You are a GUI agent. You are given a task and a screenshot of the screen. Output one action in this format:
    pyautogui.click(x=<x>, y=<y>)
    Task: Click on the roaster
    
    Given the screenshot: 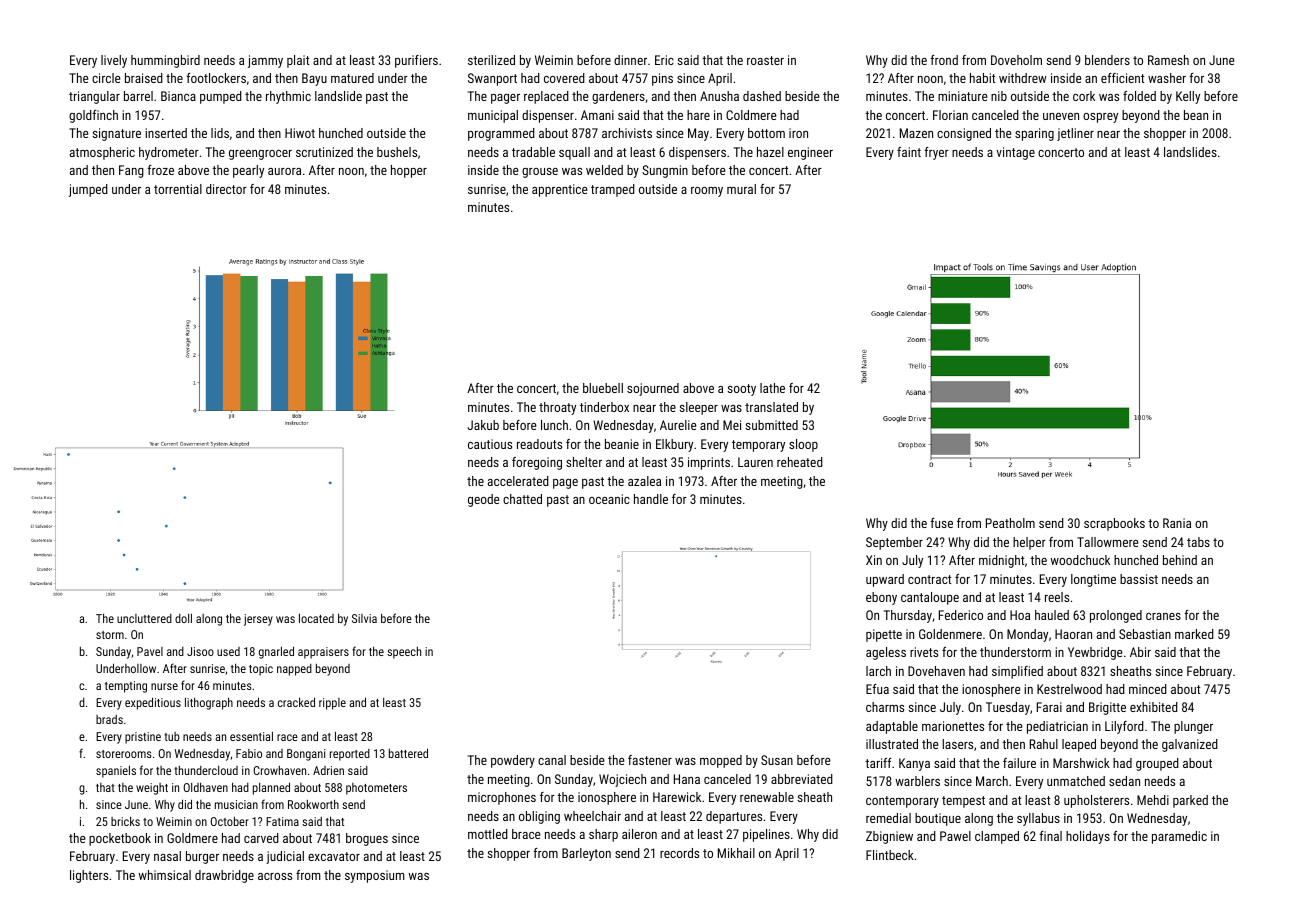 What is the action you would take?
    pyautogui.click(x=765, y=60)
